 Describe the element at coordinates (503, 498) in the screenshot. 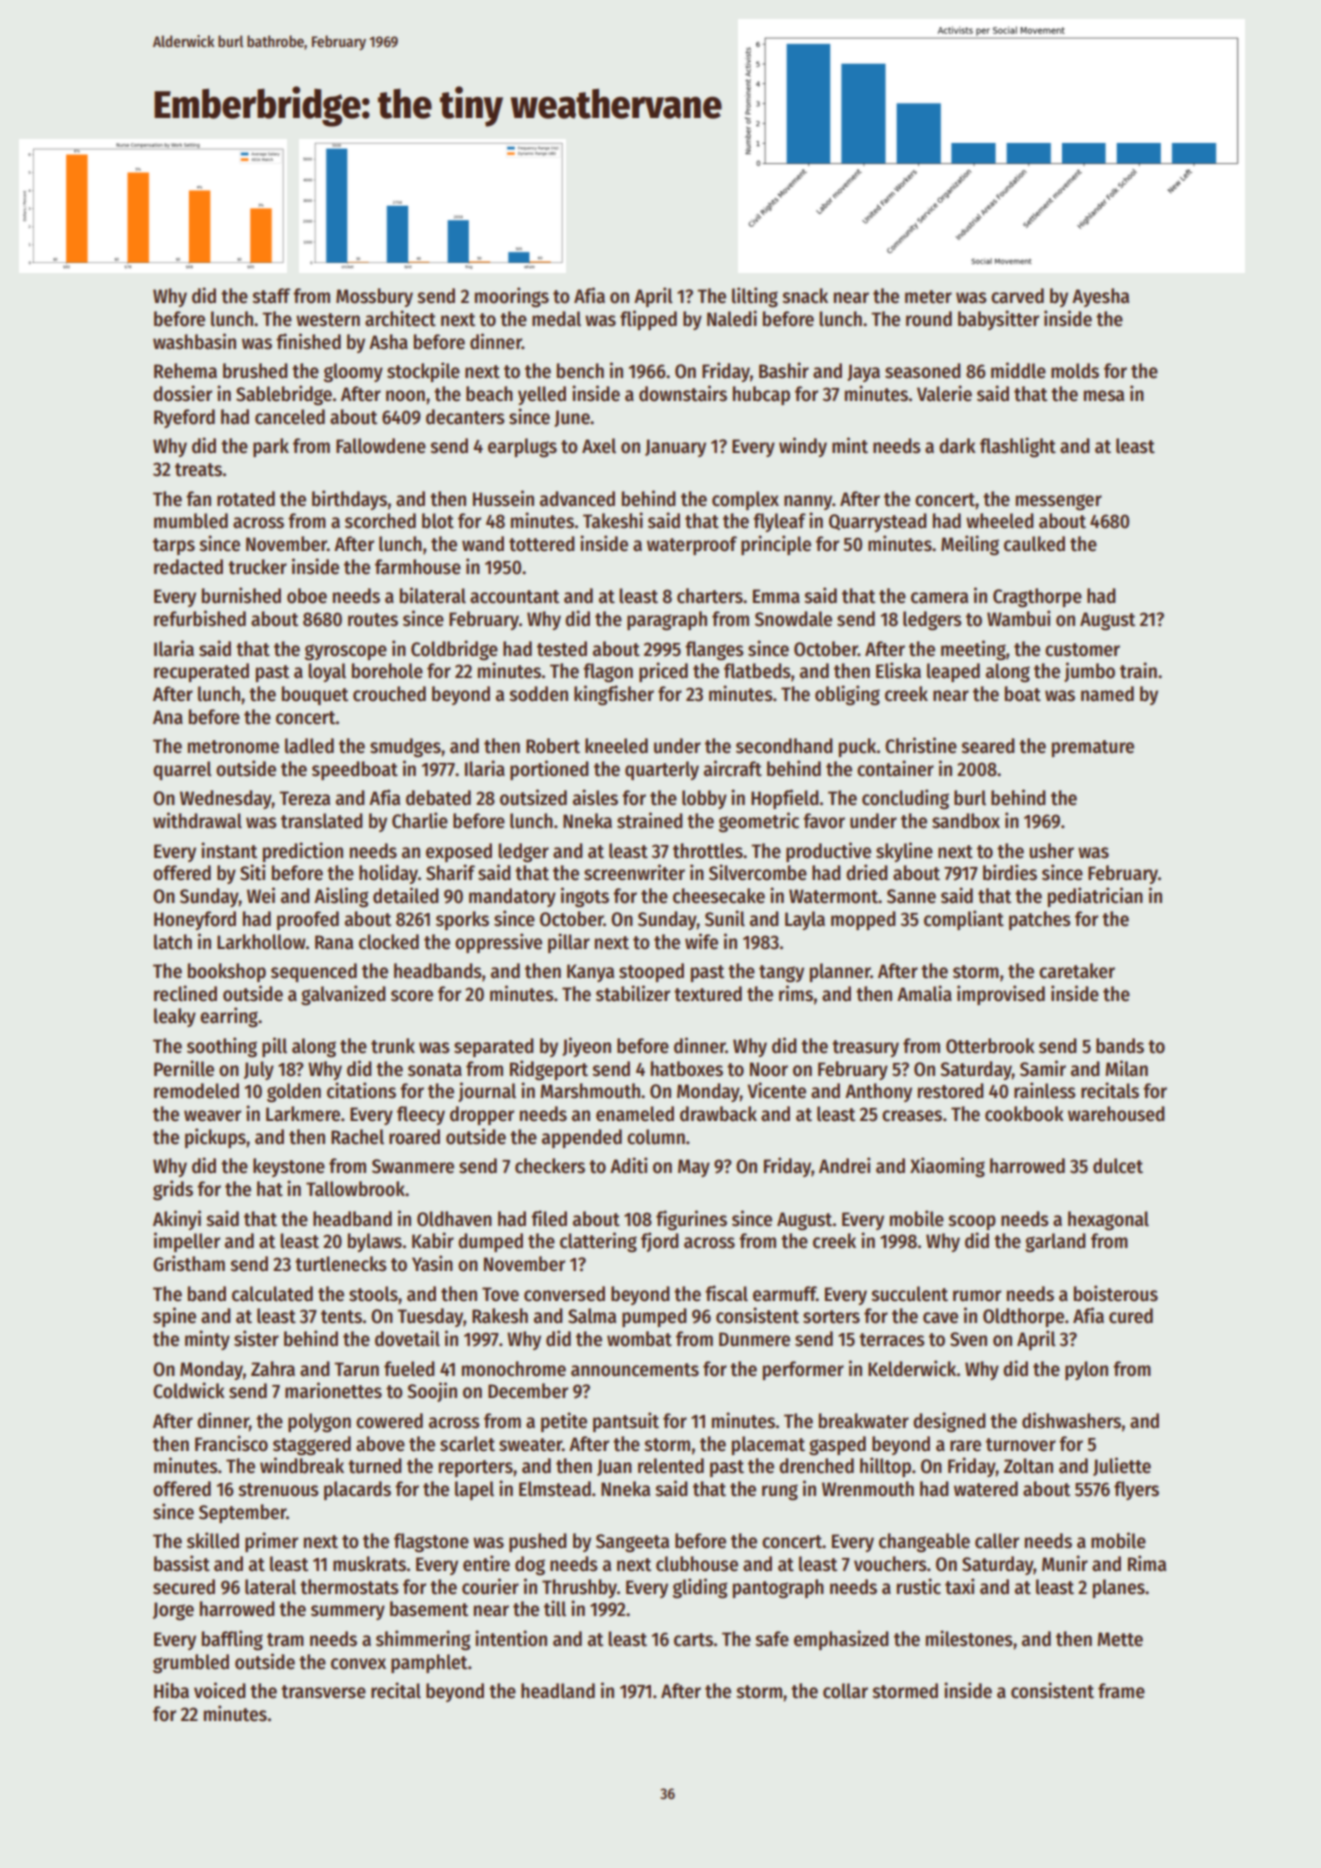

I see `Hussein` at that location.
